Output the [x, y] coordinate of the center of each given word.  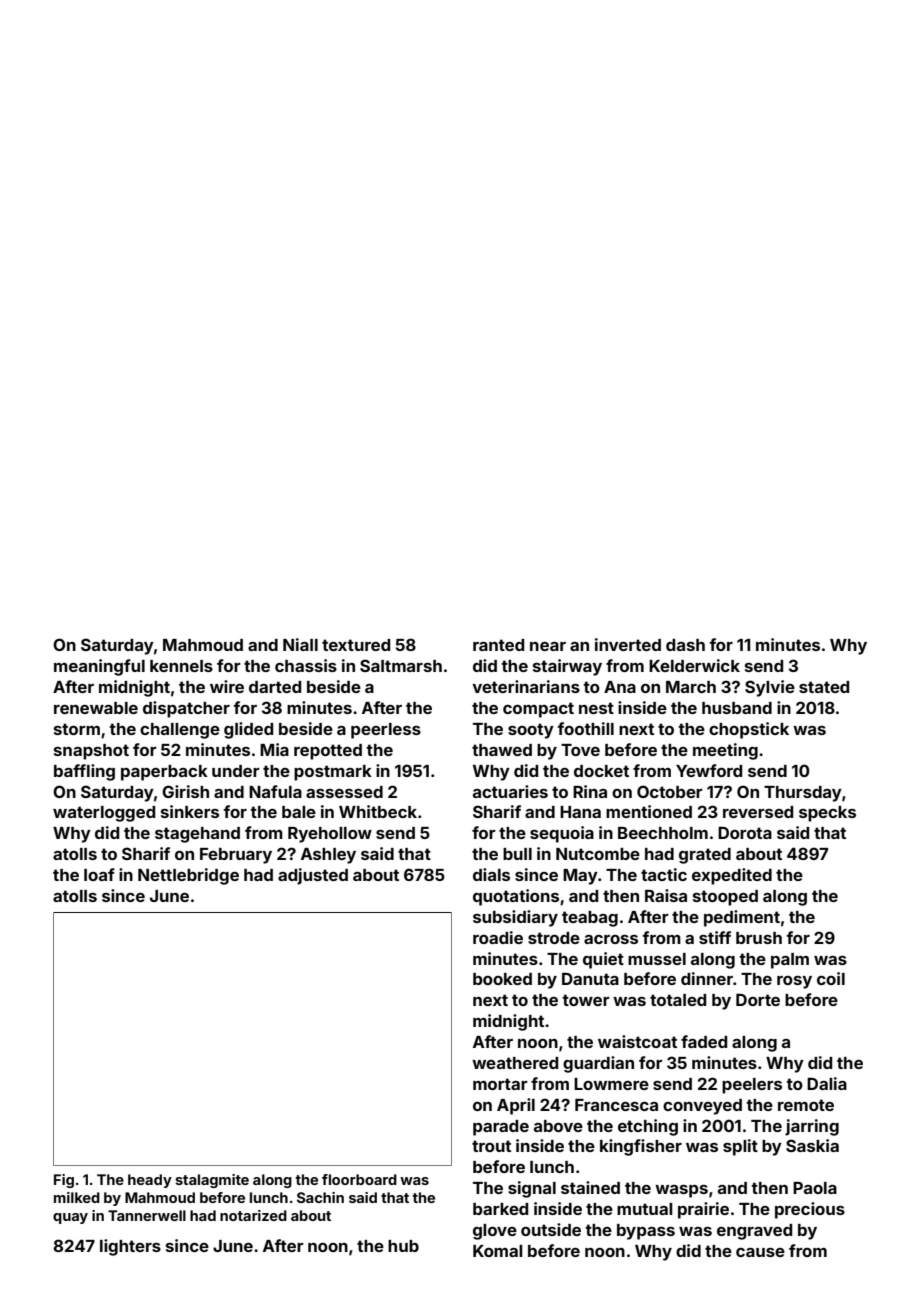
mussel [657, 959]
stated [824, 687]
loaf [99, 874]
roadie [498, 937]
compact [538, 710]
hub [403, 1246]
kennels [181, 666]
